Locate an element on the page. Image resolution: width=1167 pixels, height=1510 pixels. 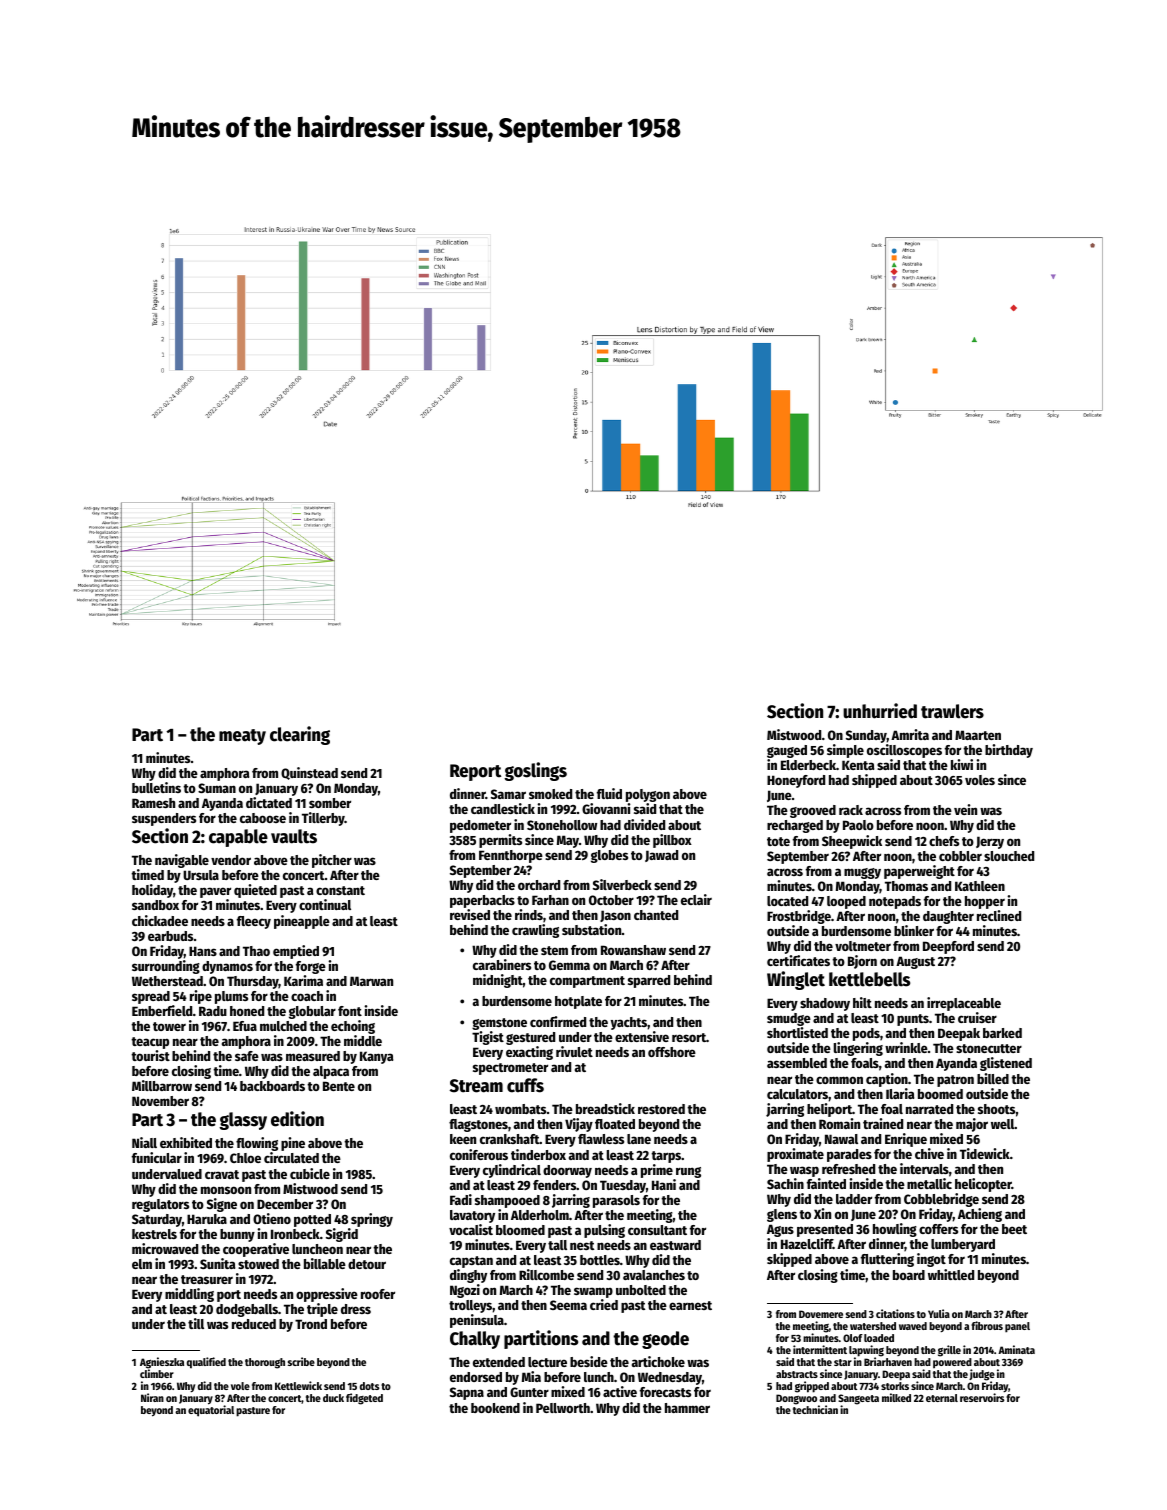
shoots is located at coordinates (996, 1109).
